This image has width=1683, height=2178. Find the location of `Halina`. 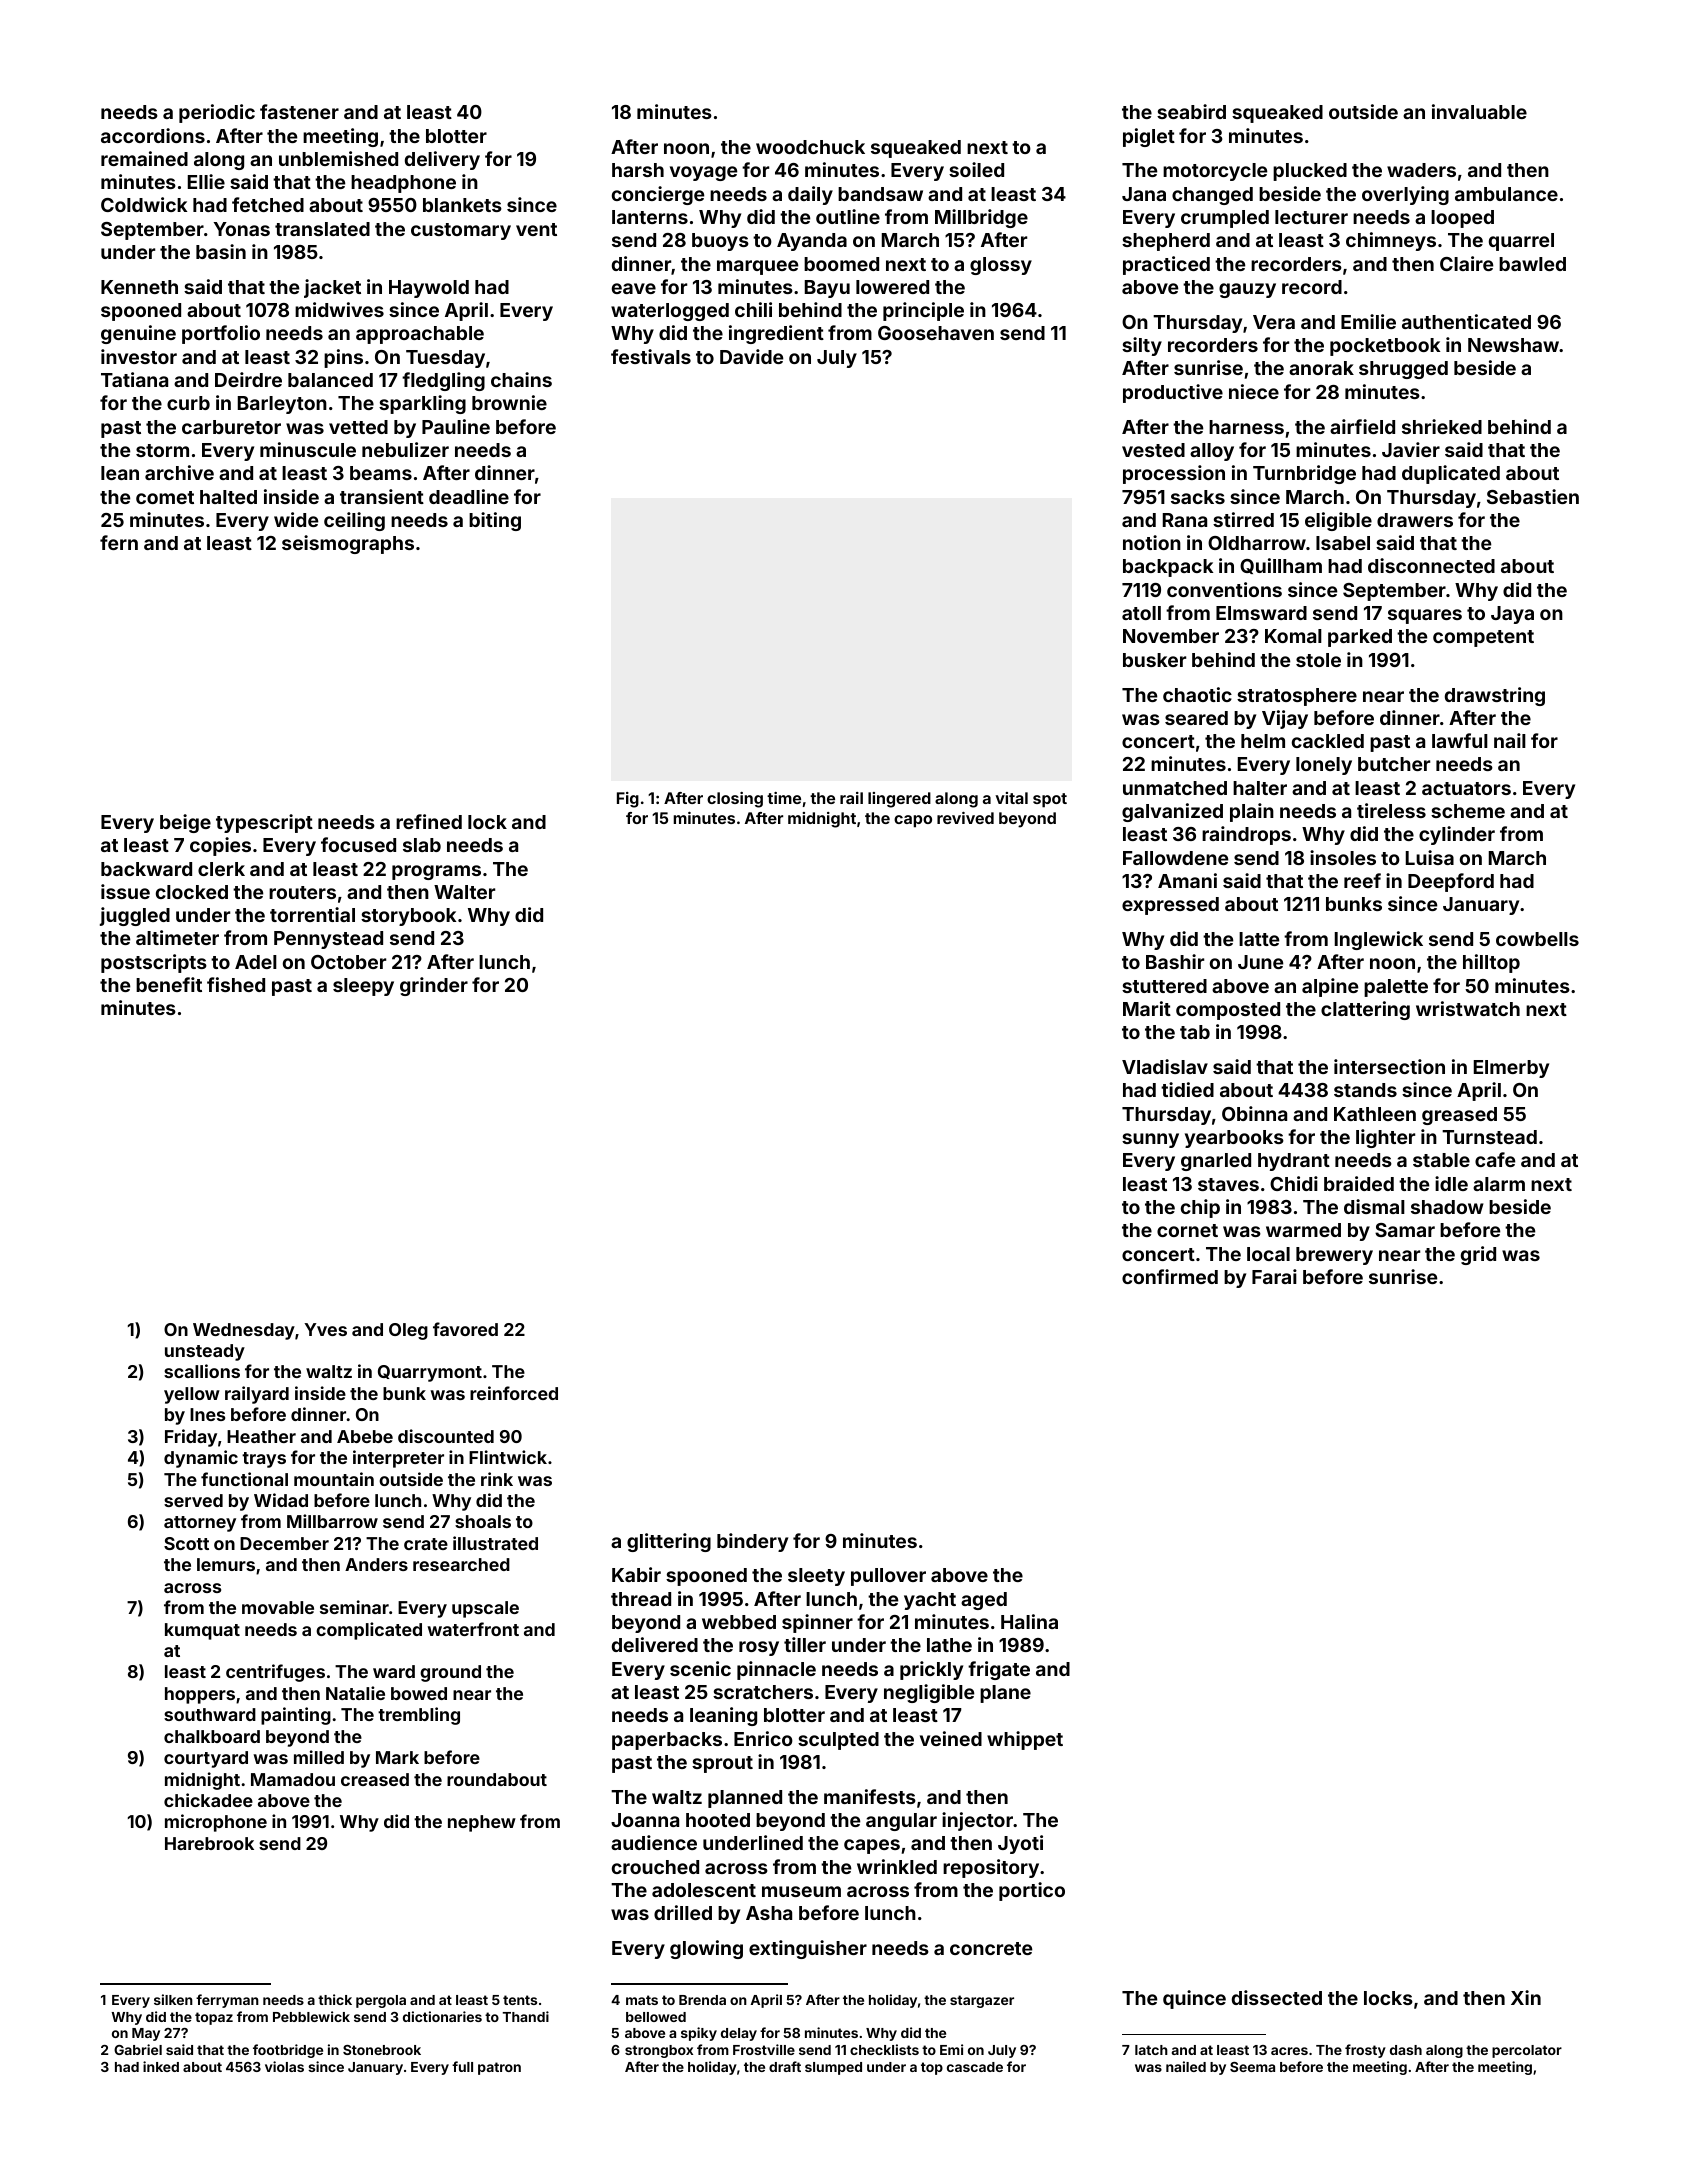

Halina is located at coordinates (1029, 1621).
